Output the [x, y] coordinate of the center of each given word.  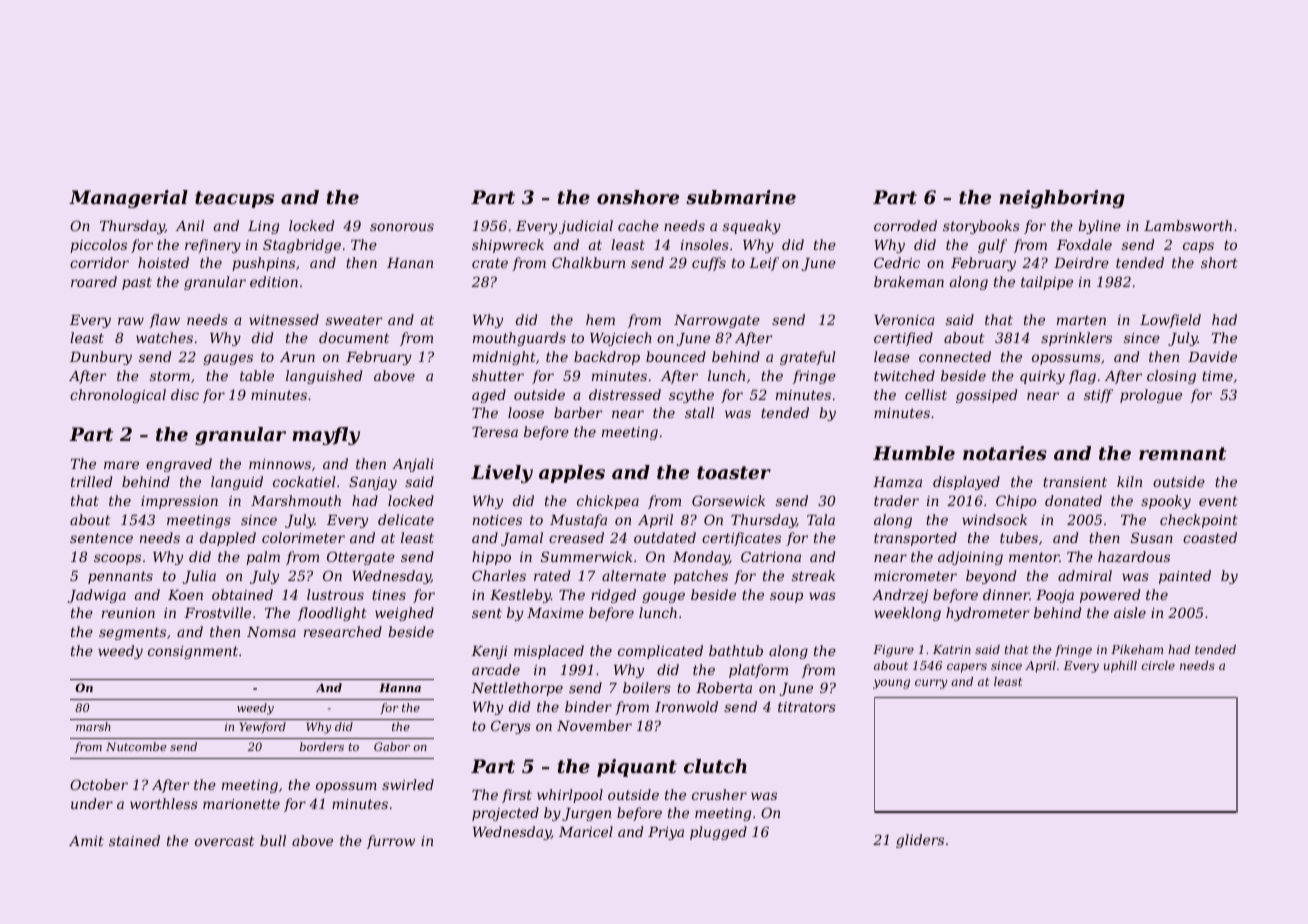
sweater [354, 320]
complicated [660, 652]
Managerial [128, 199]
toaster [734, 472]
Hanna [400, 687]
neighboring [1062, 199]
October [99, 784]
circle [1158, 665]
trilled [91, 481]
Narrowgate [717, 321]
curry [931, 684]
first [517, 796]
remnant [1182, 453]
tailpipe [1047, 283]
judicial [586, 227]
